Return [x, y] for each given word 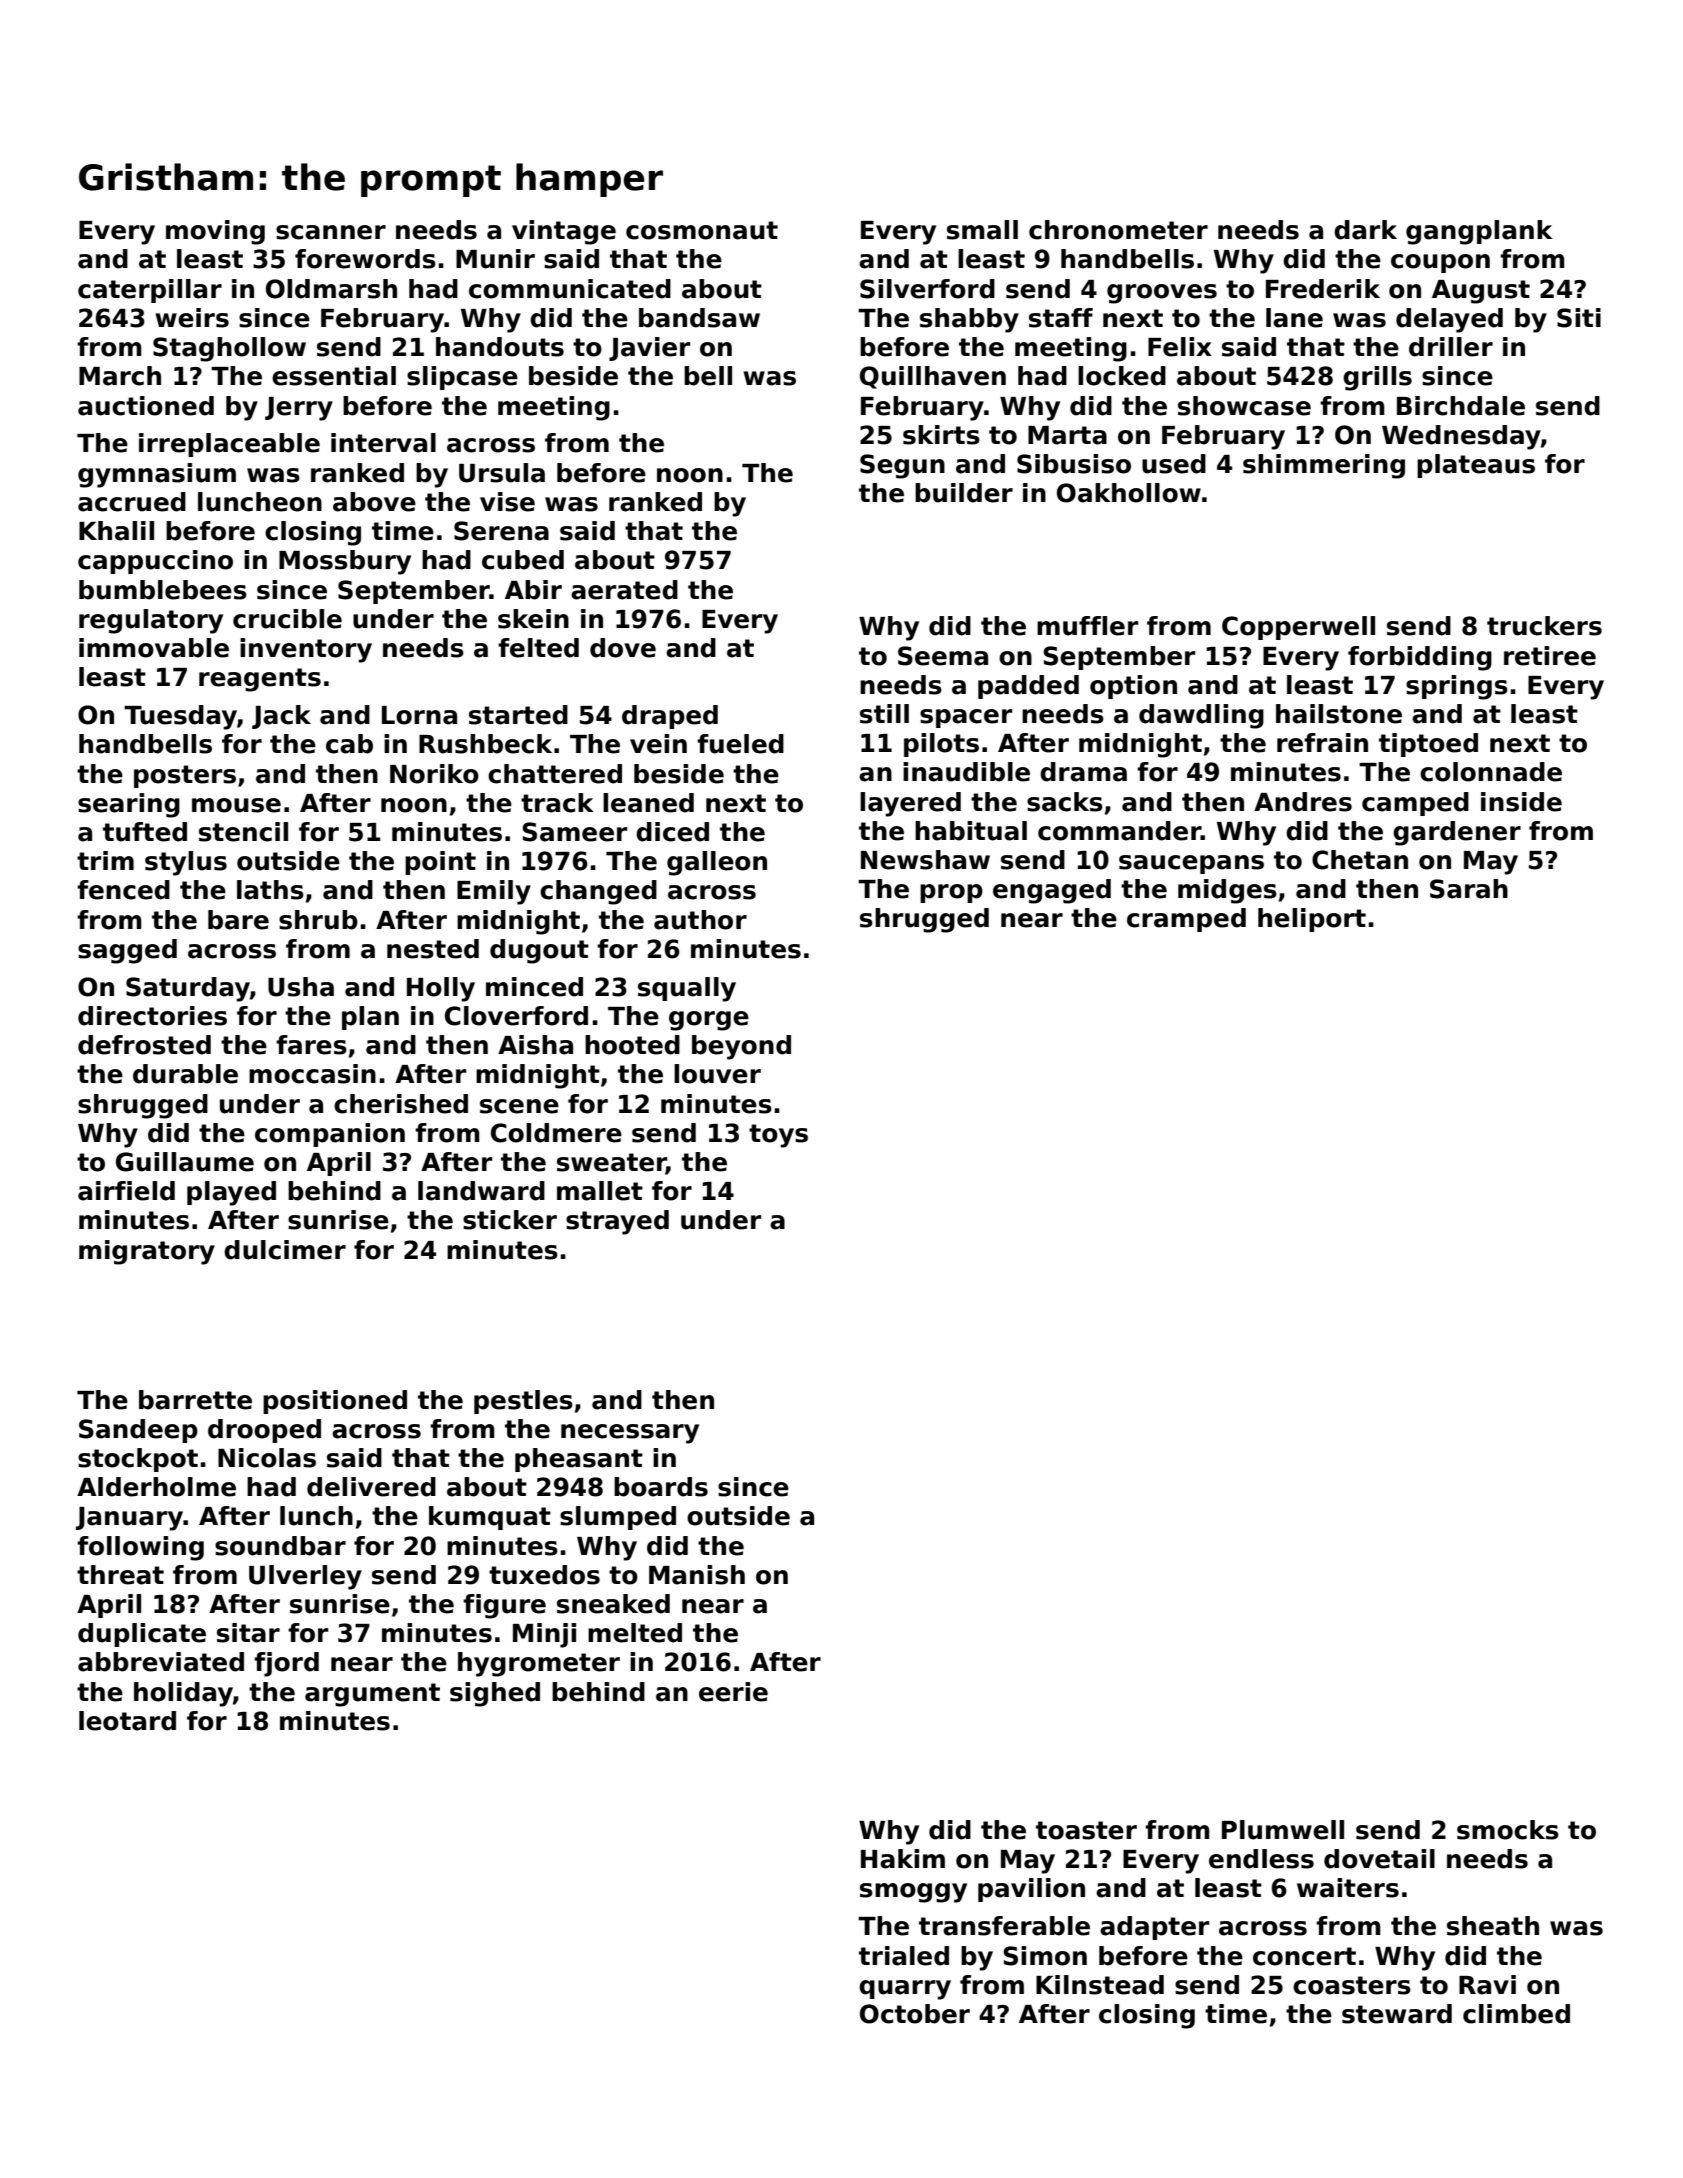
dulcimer [285, 1250]
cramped [1186, 920]
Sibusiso [1074, 464]
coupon [1440, 263]
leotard [127, 1721]
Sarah [1469, 889]
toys [778, 1136]
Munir [495, 259]
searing [129, 805]
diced [672, 832]
